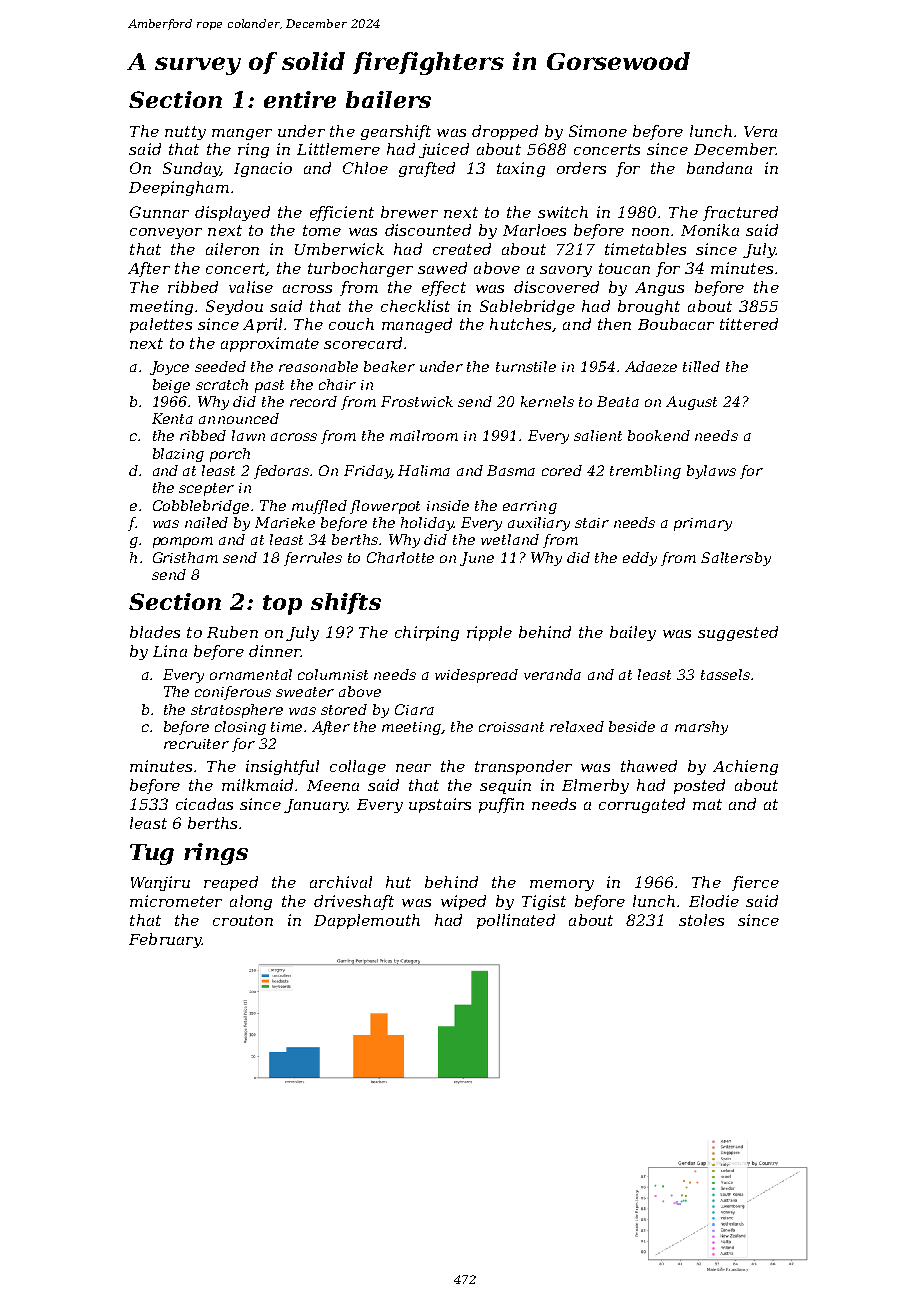  What do you see at coordinates (282, 605) in the document?
I see `top` at bounding box center [282, 605].
